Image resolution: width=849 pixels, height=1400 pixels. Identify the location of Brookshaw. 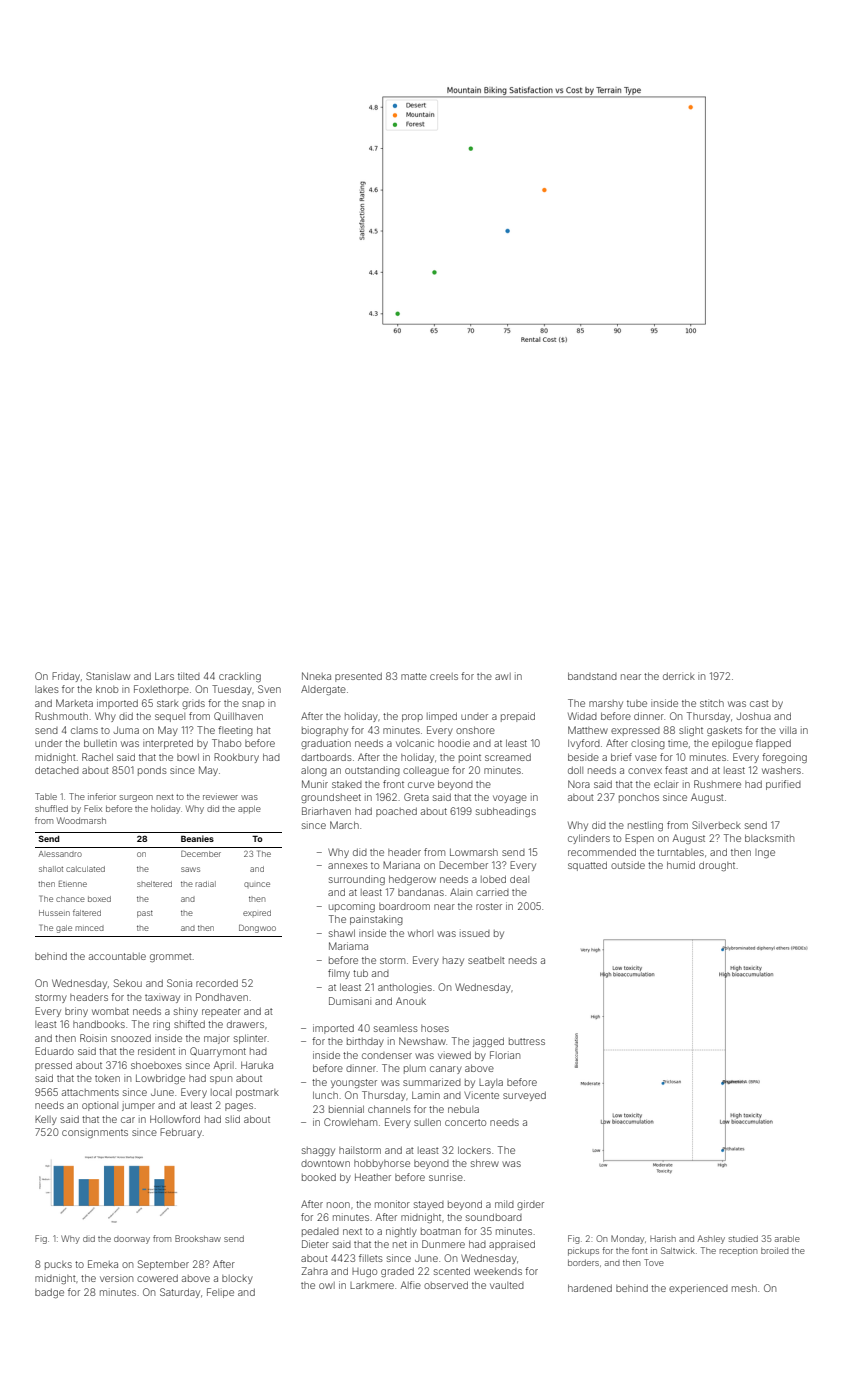
(198, 1238).
